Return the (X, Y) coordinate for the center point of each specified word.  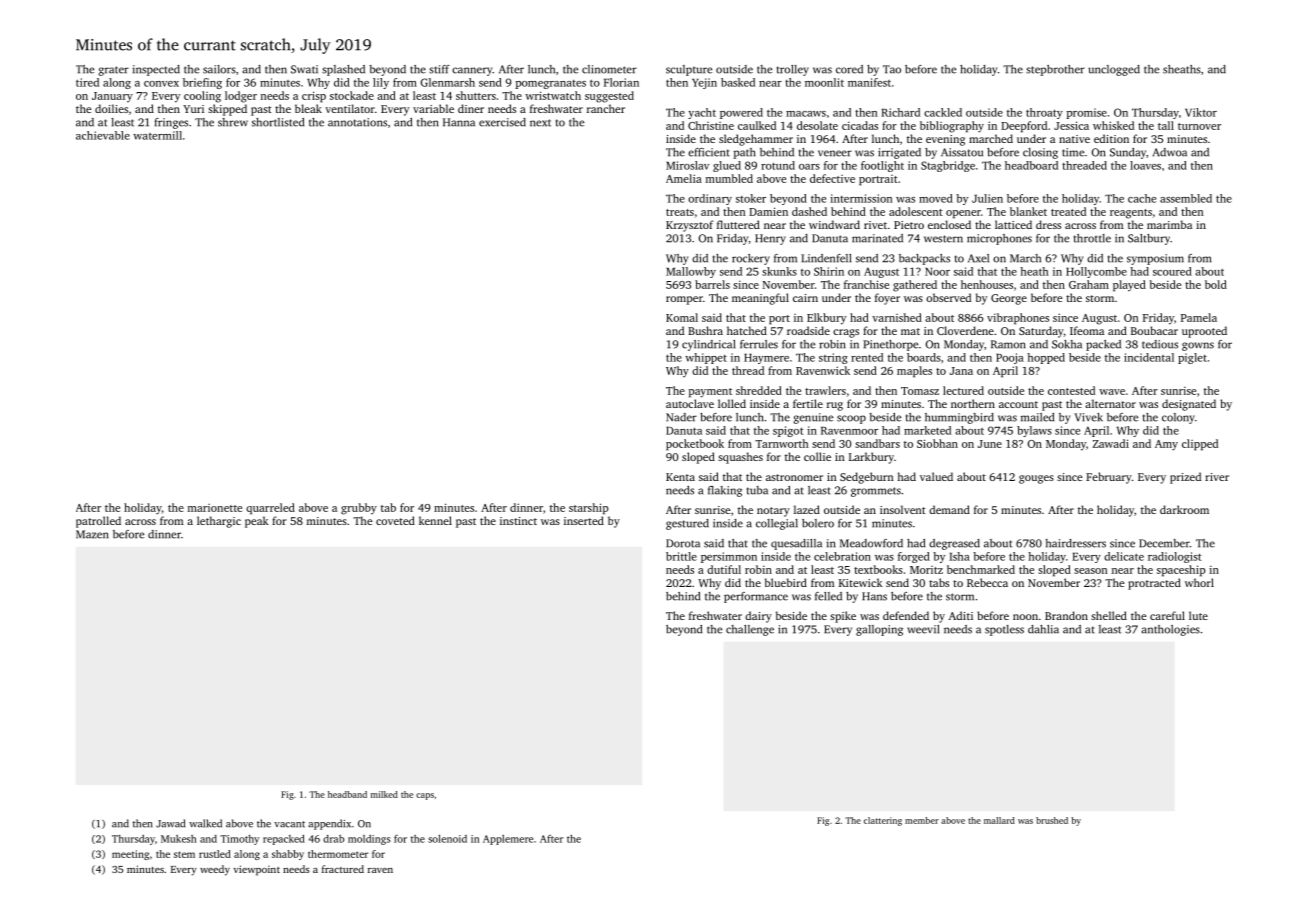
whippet (706, 358)
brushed (1052, 820)
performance (756, 597)
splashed (343, 70)
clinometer (609, 69)
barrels (712, 284)
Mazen (92, 534)
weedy (215, 870)
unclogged (1114, 70)
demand (949, 509)
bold (1216, 284)
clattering (883, 821)
